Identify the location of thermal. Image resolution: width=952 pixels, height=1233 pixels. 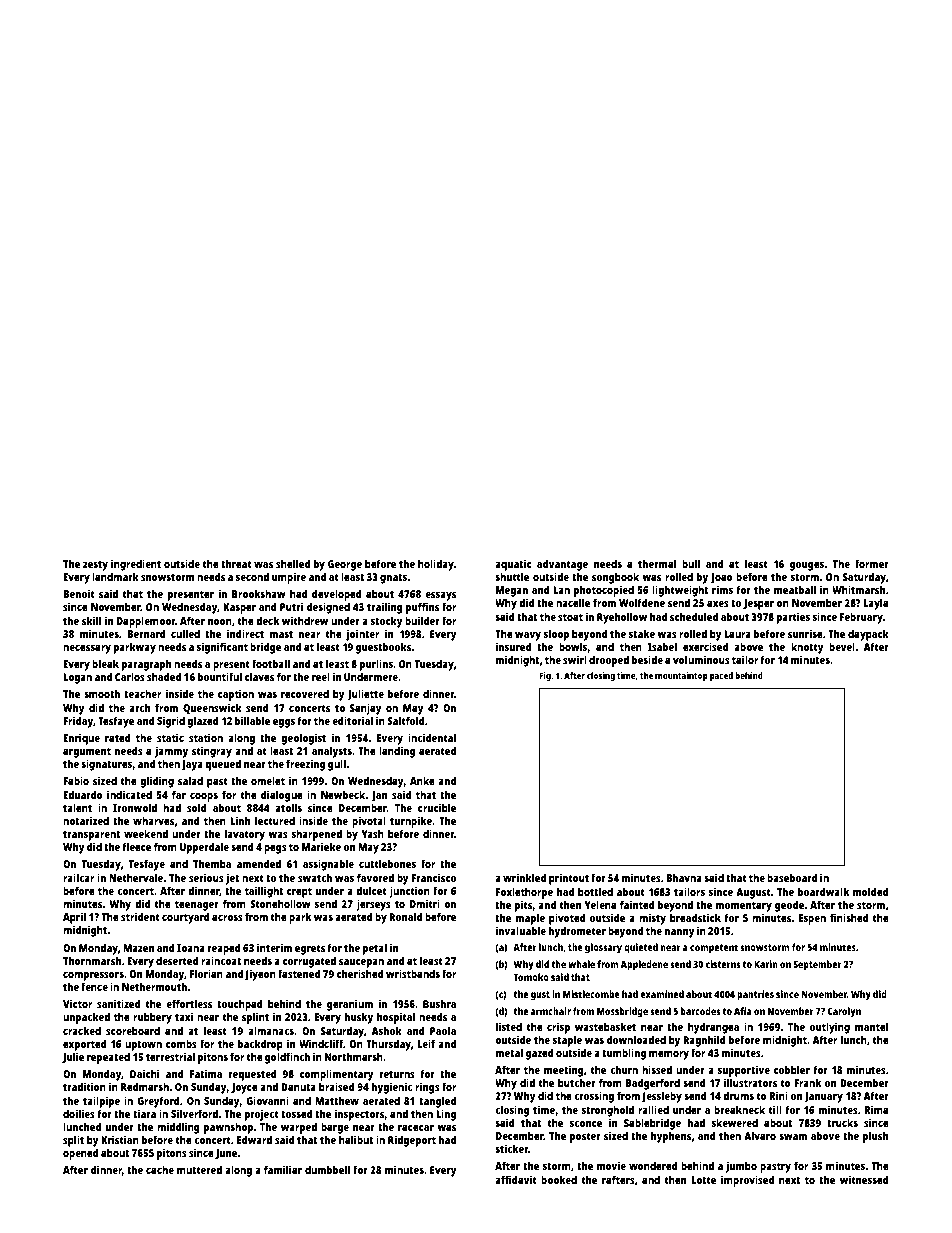
(657, 563).
